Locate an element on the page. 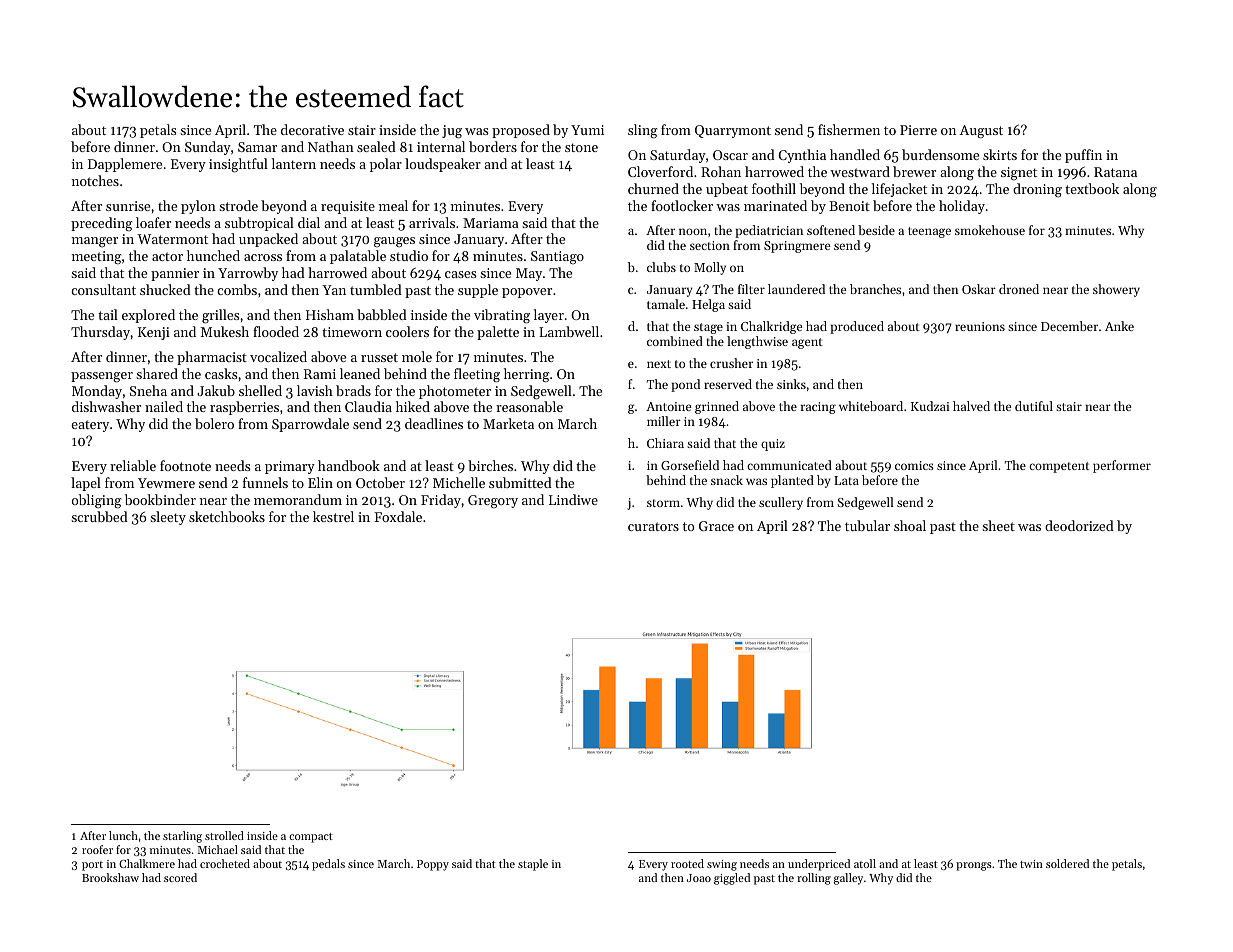  Jakub is located at coordinates (216, 390).
